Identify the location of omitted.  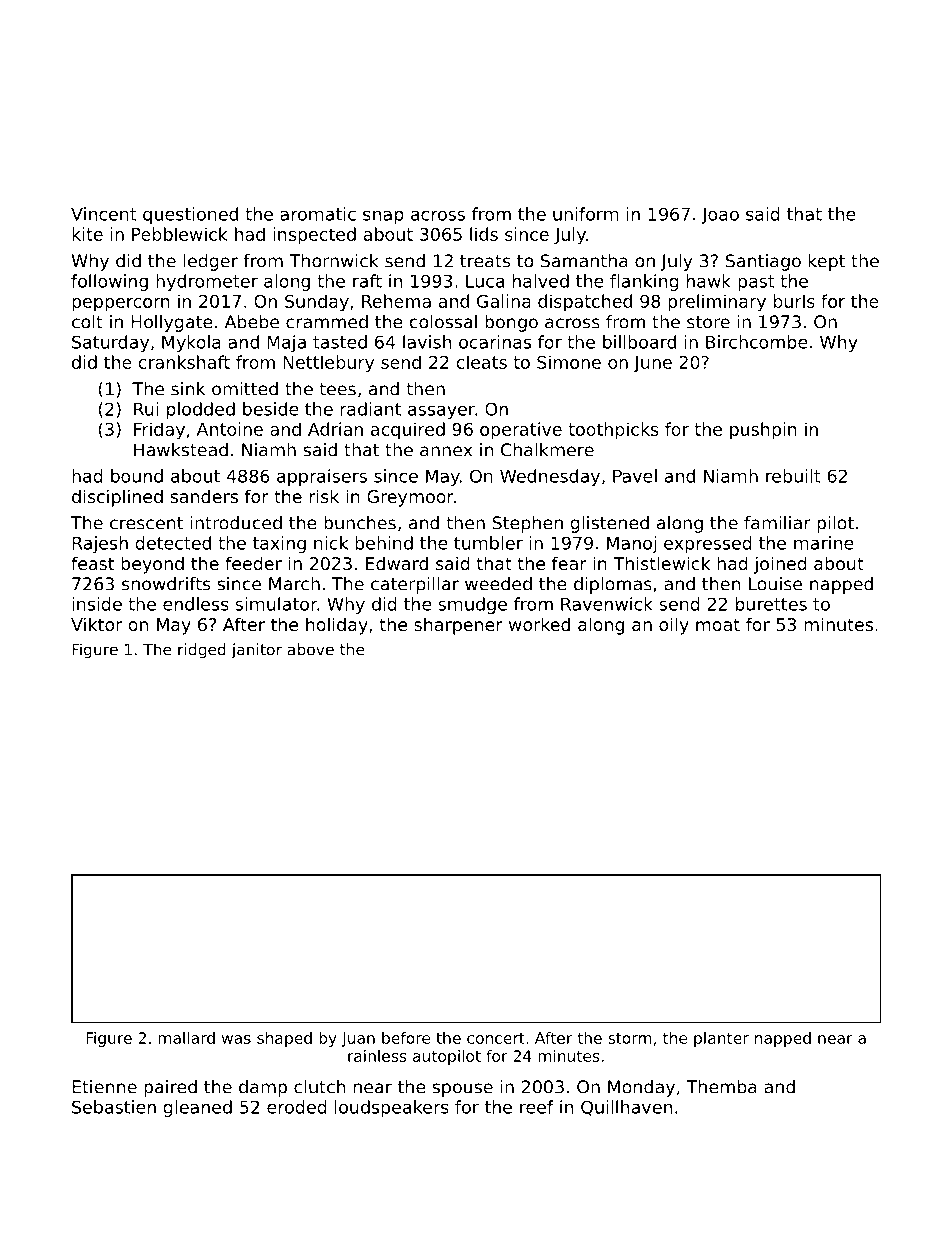
(245, 389).
